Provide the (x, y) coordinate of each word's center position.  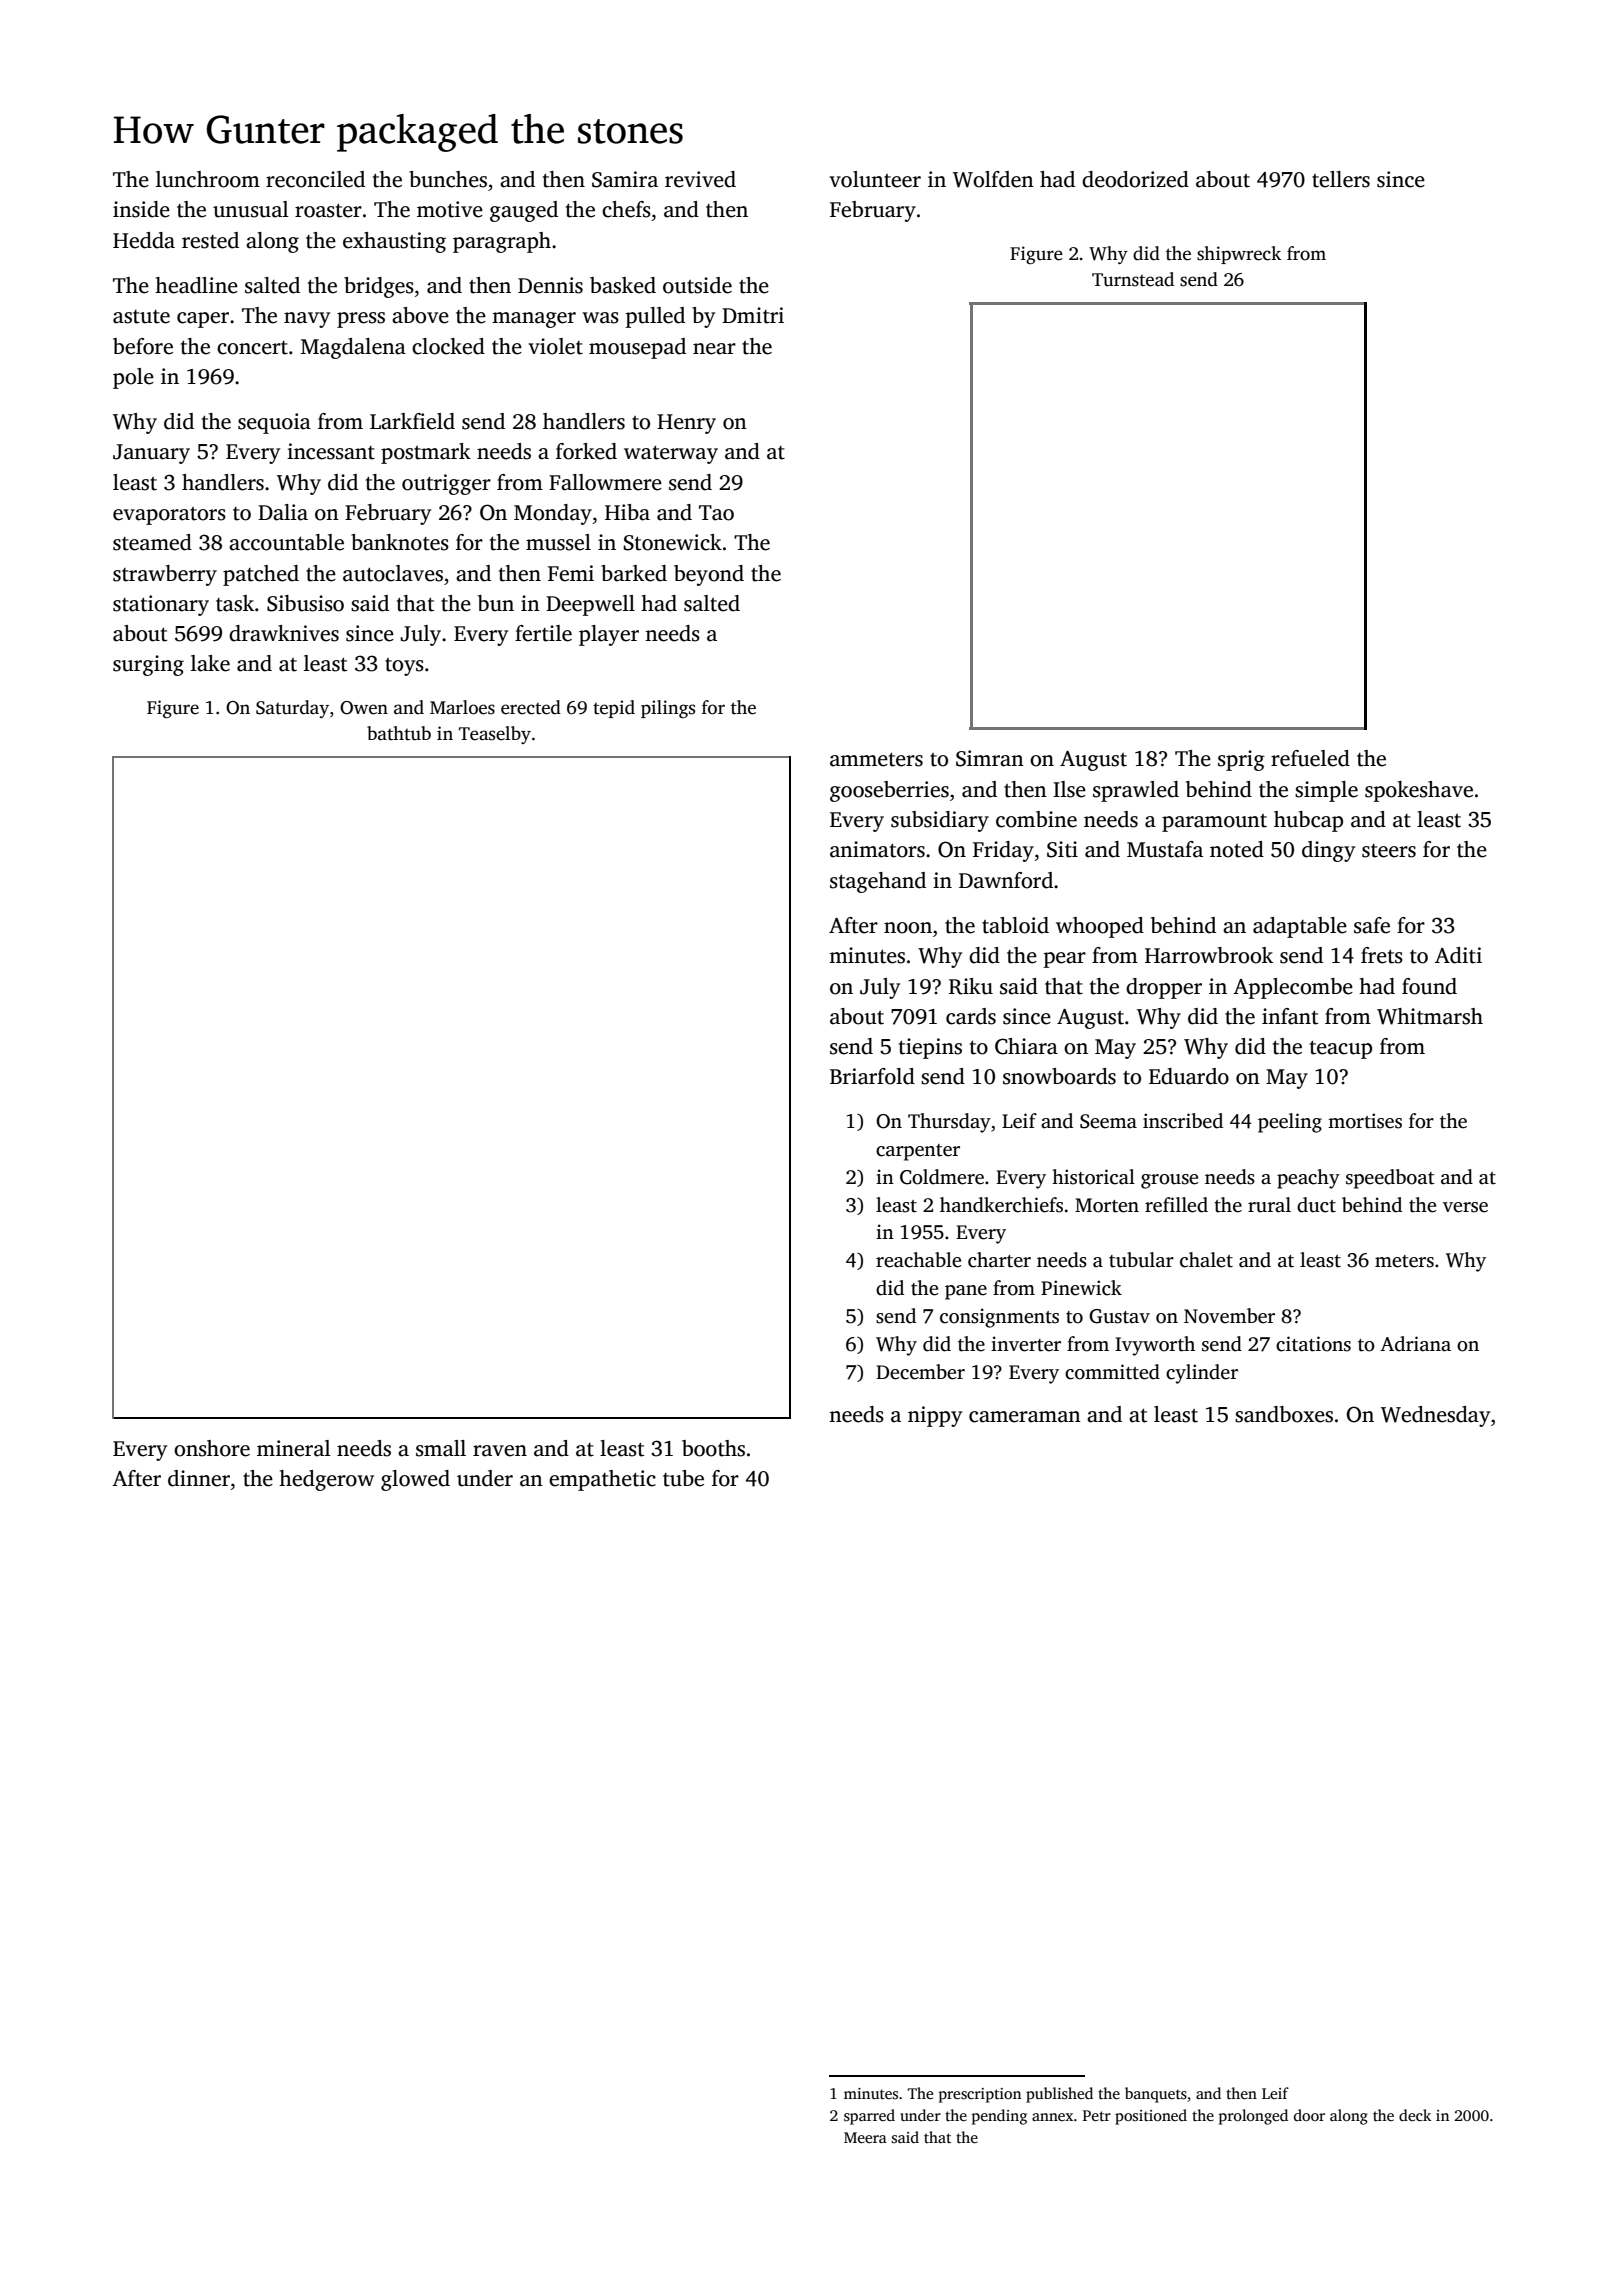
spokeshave (1419, 791)
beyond (709, 575)
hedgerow (326, 1480)
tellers (1341, 179)
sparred (869, 2117)
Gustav (1119, 1316)
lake (210, 663)
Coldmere (942, 1177)
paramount (1214, 823)
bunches (448, 179)
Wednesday (1435, 1416)
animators (877, 849)
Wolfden (993, 179)
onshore (212, 1448)
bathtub (399, 733)
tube (683, 1478)
